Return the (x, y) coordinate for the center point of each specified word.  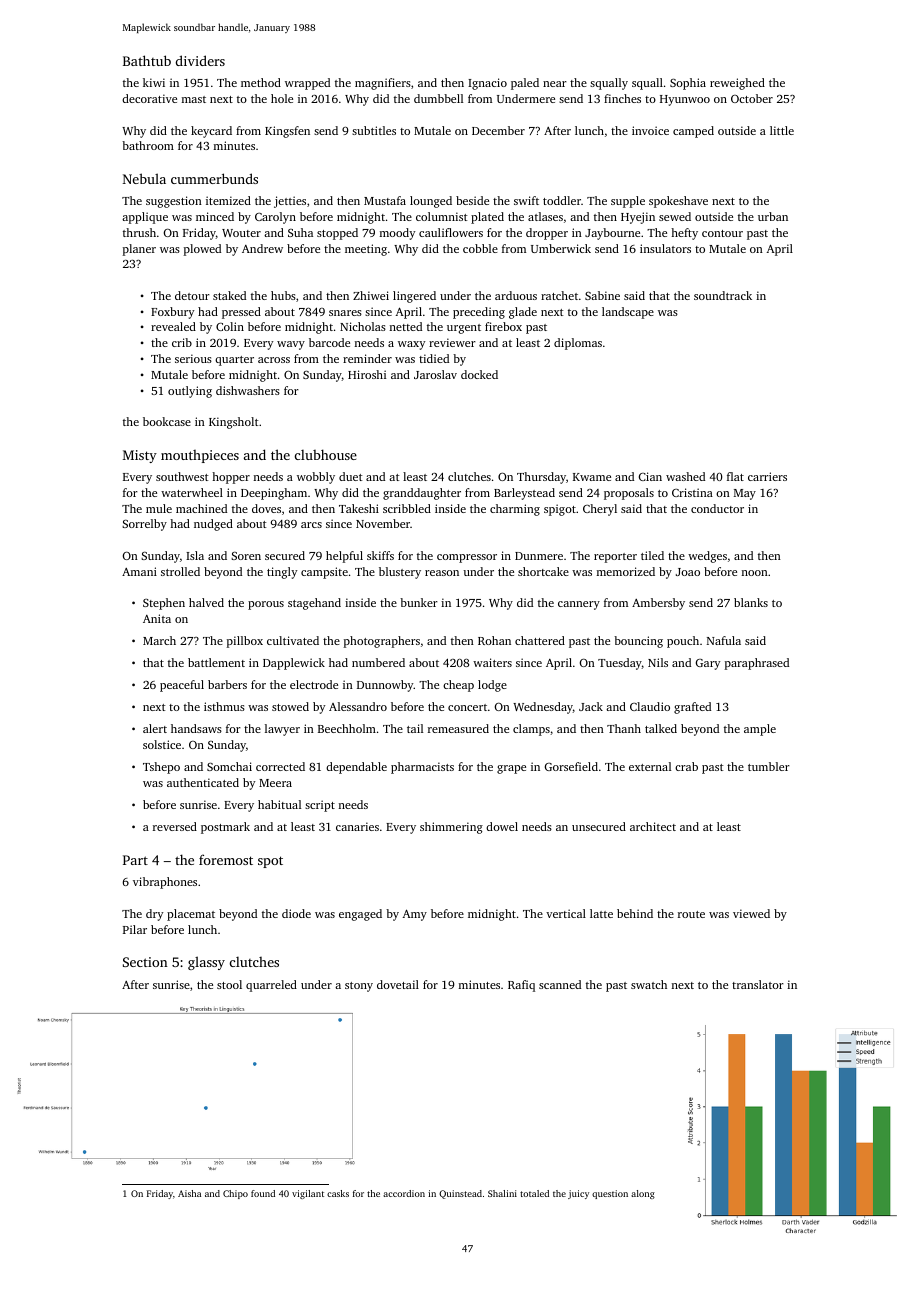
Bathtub (147, 60)
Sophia (688, 84)
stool (229, 984)
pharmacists (422, 768)
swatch (649, 984)
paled (525, 84)
